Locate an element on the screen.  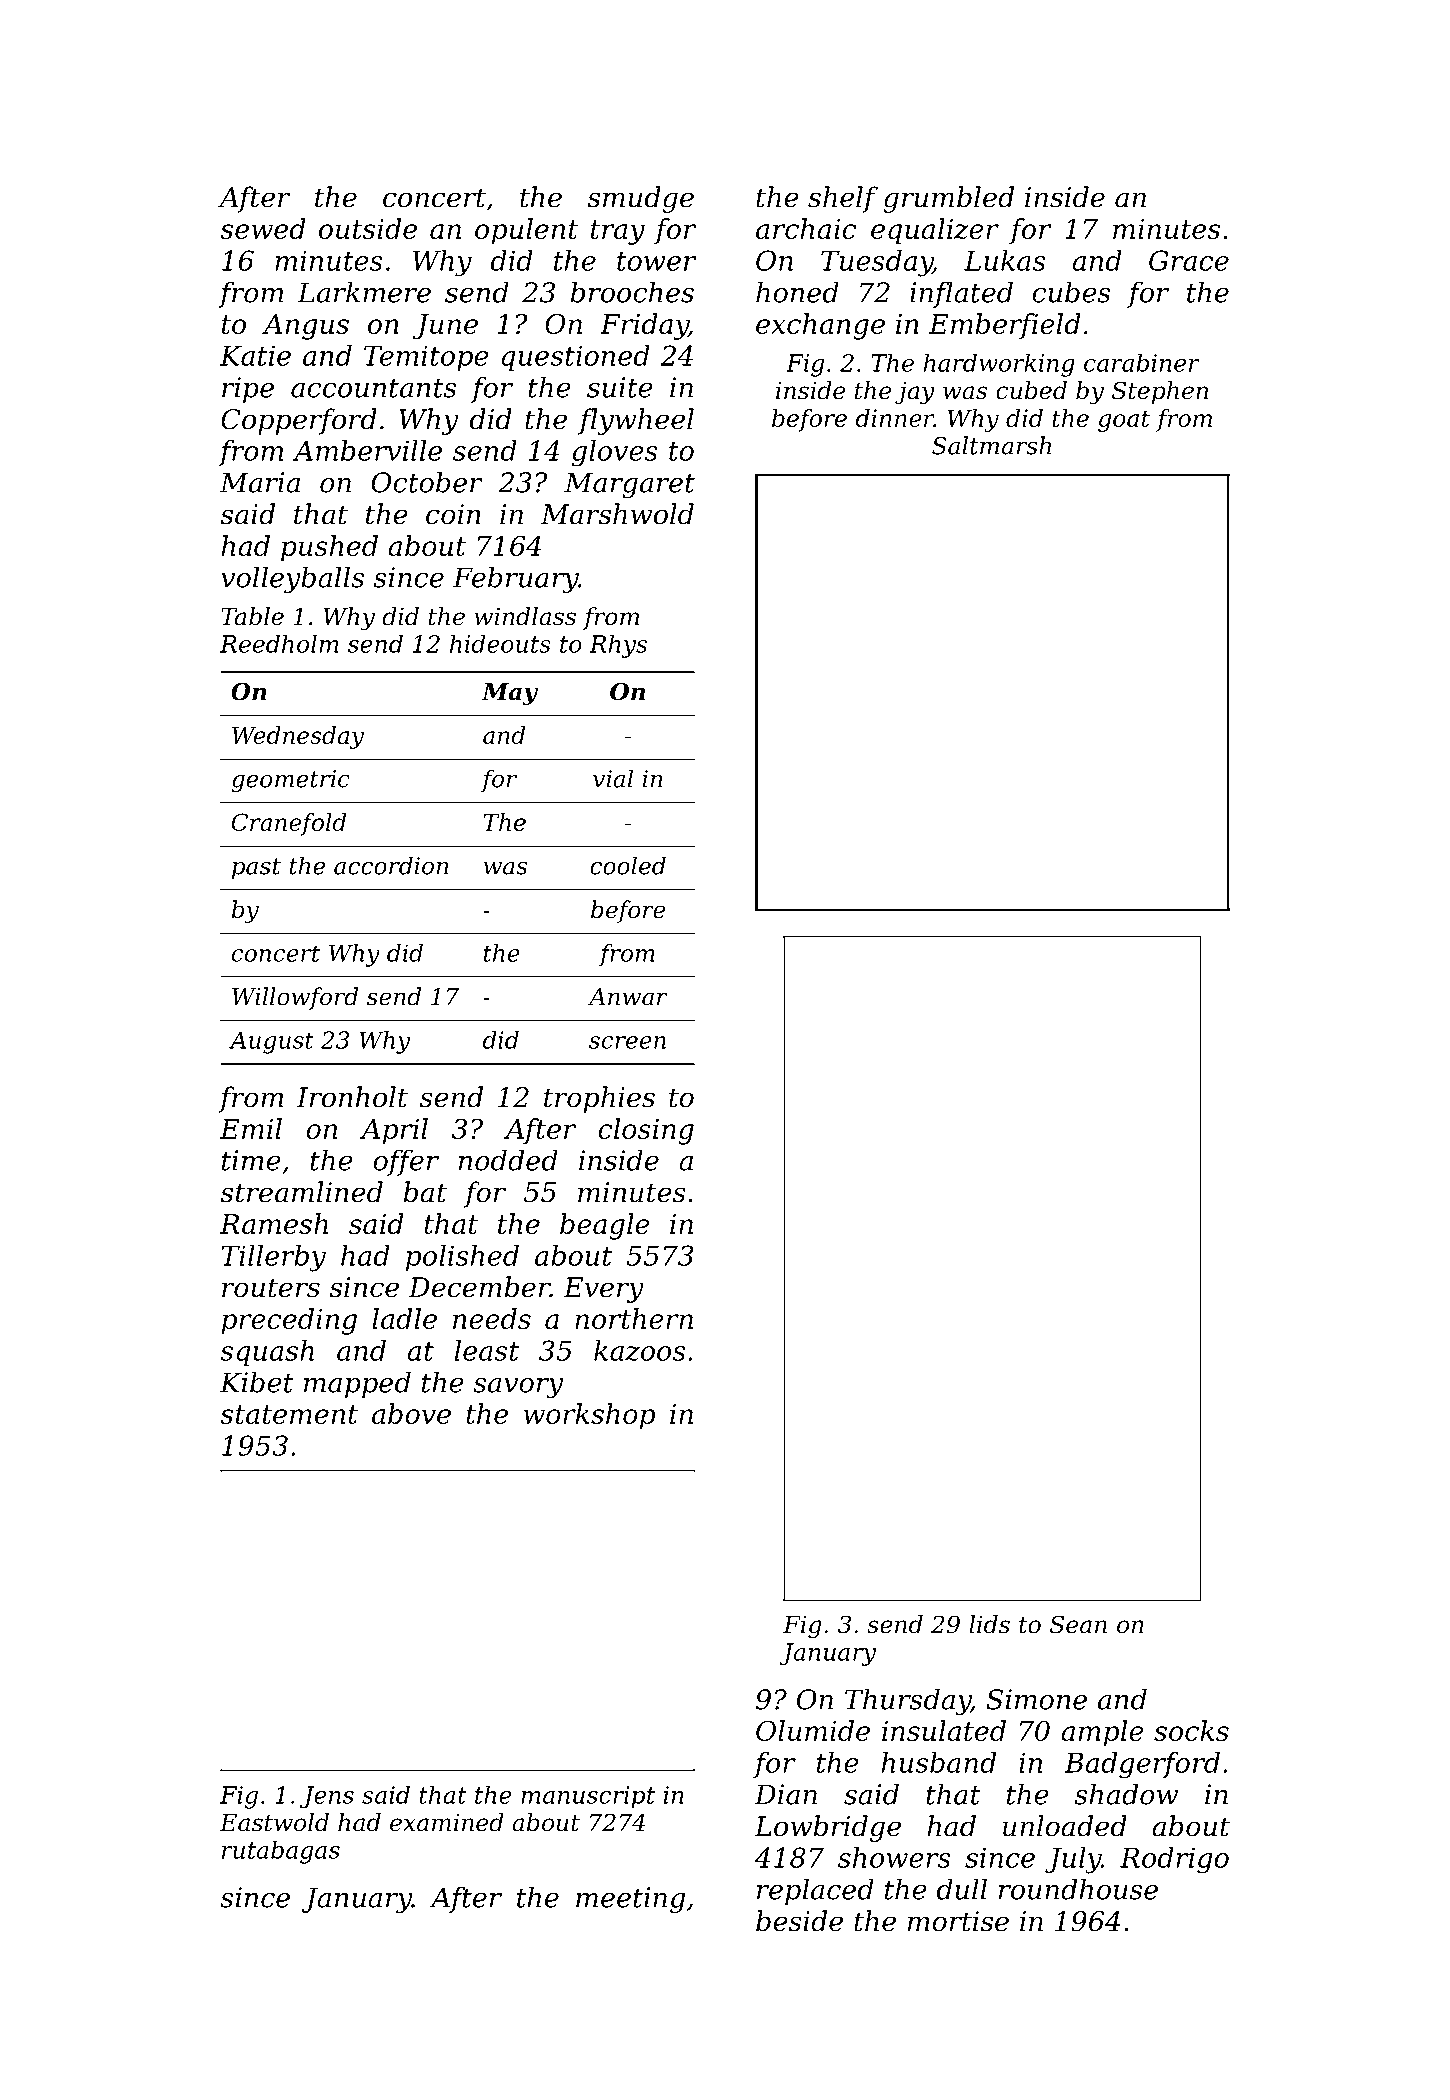
statement is located at coordinates (289, 1414).
